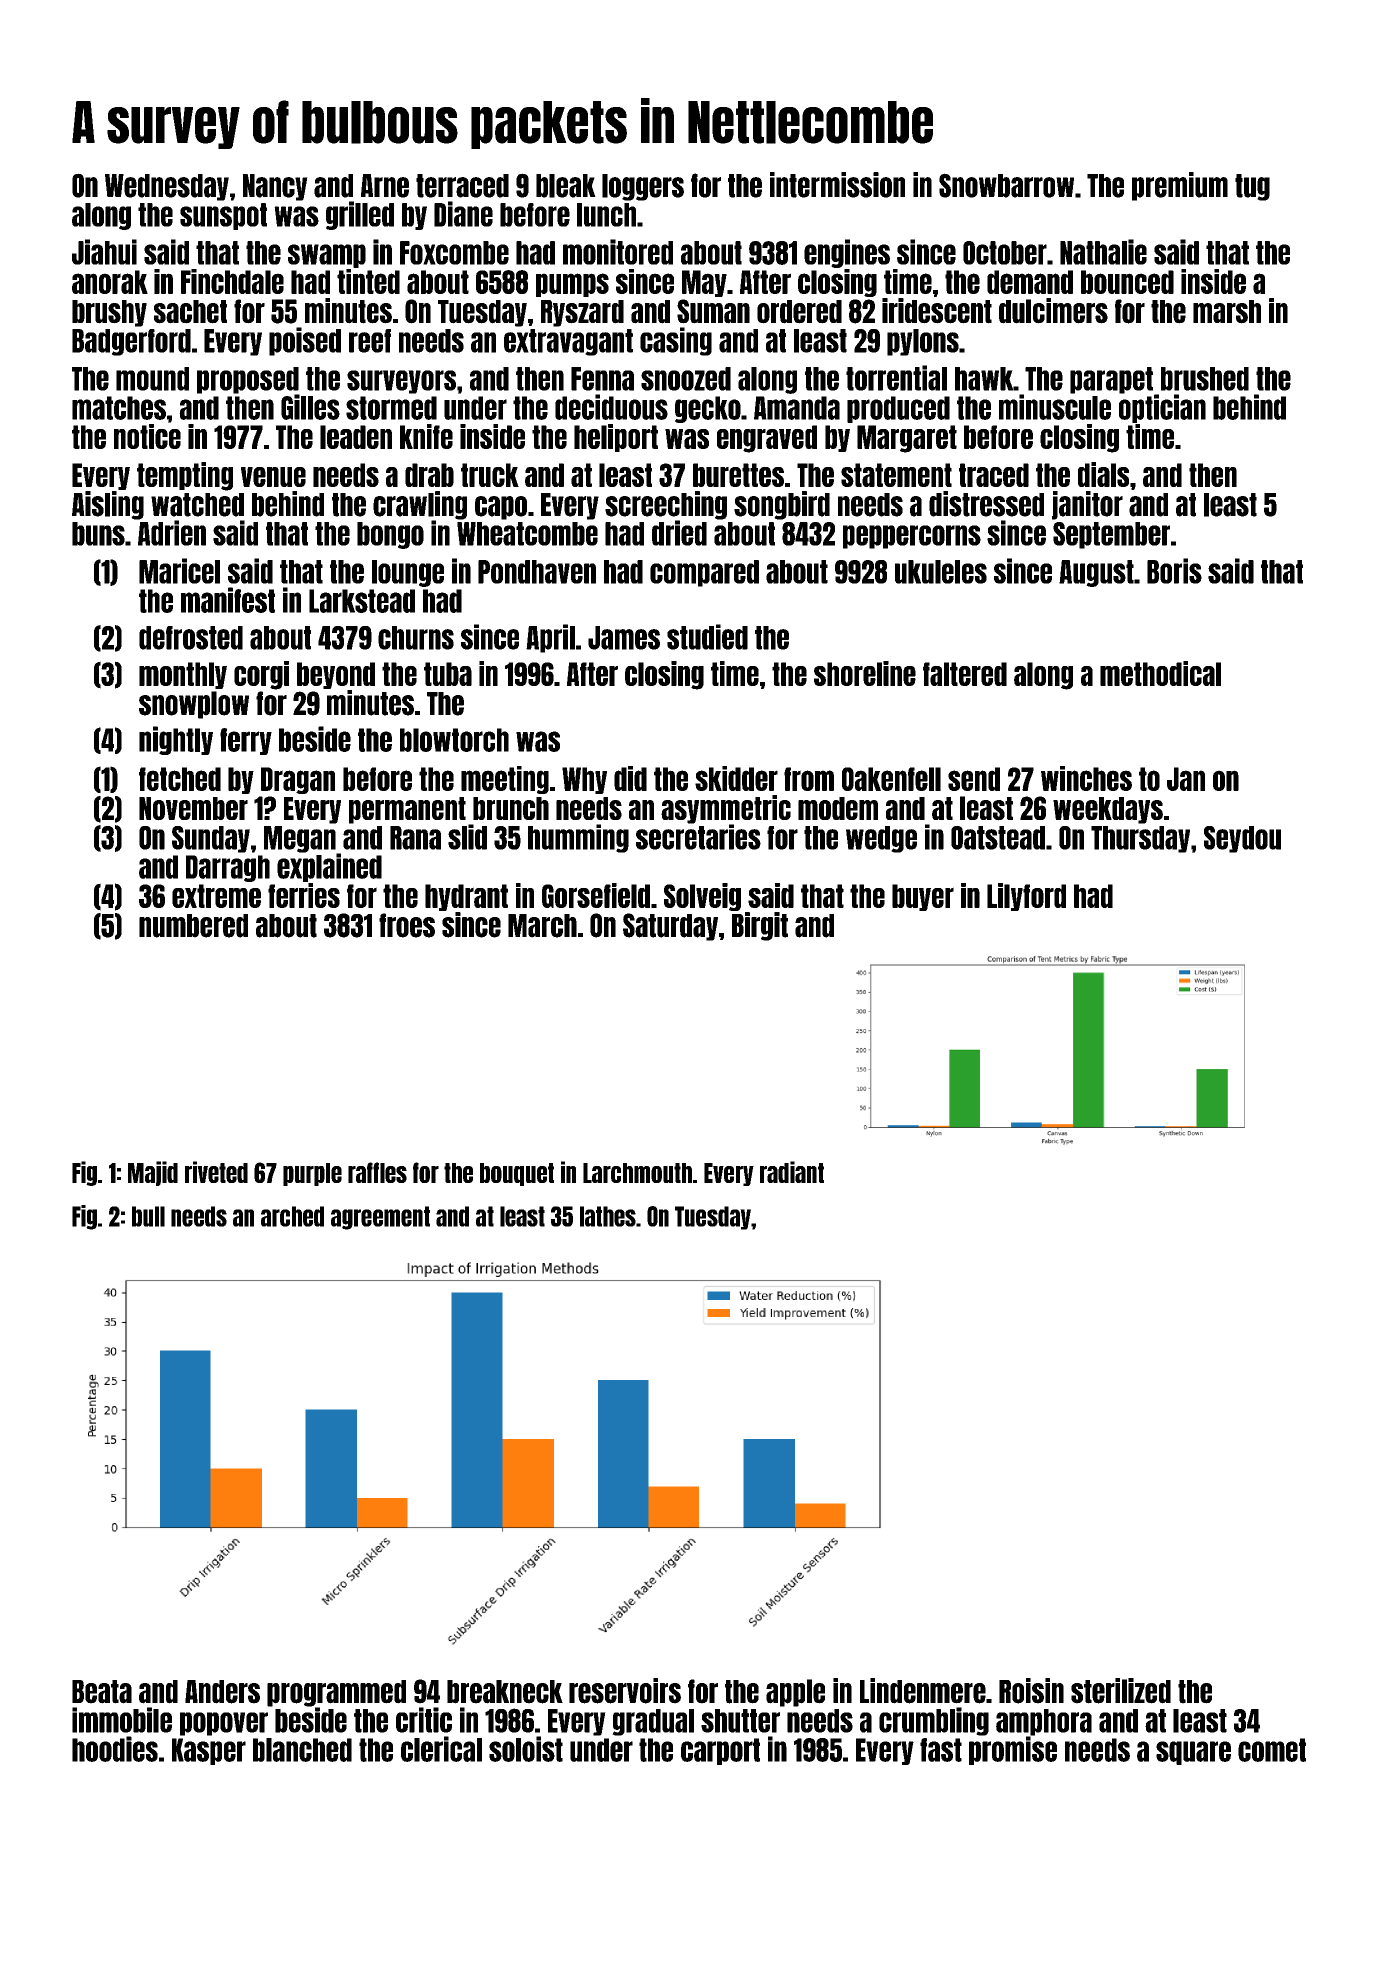 This document has height=1969, width=1386. Describe the element at coordinates (275, 187) in the document. I see `Nancy` at that location.
